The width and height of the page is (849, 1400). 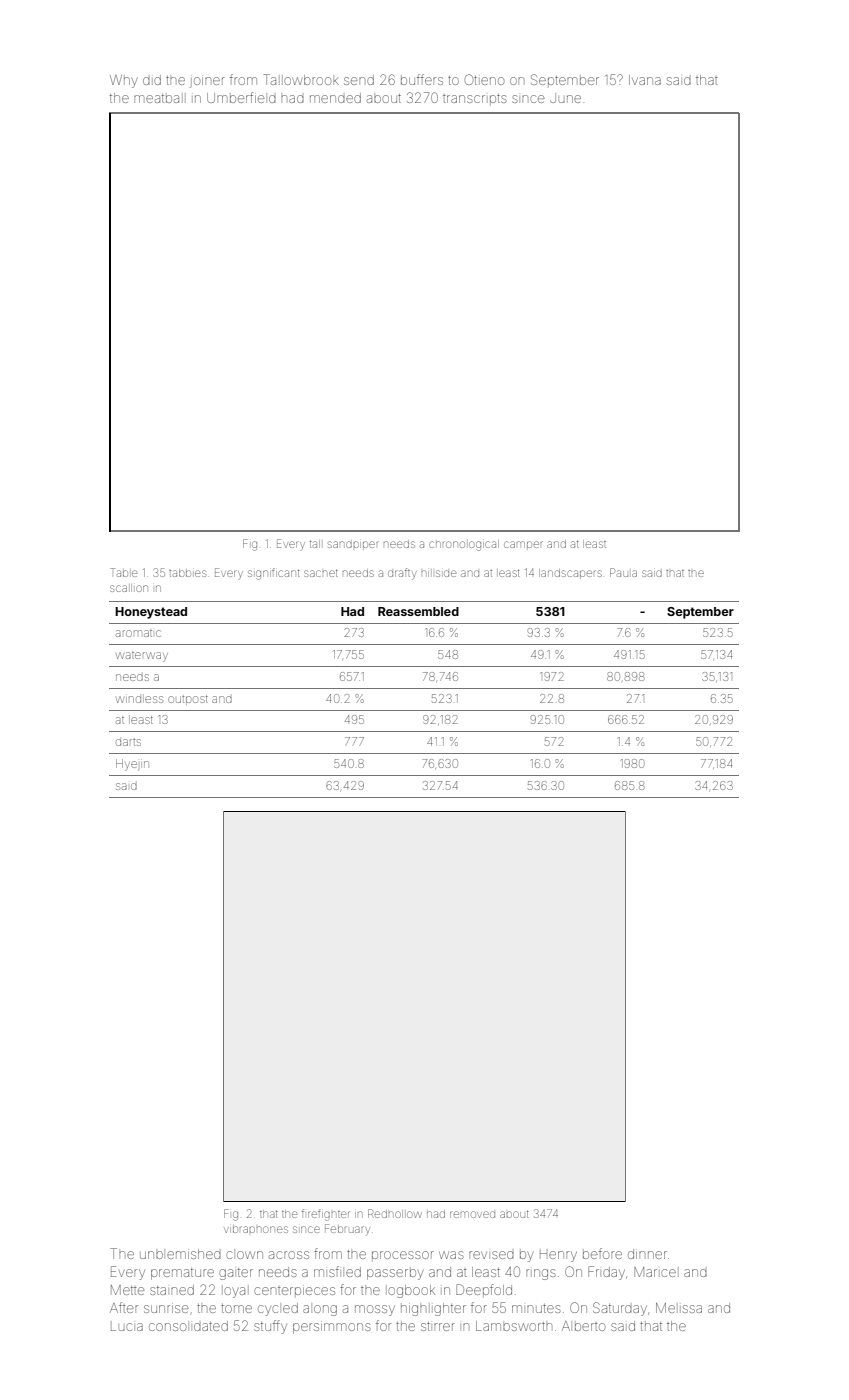 What do you see at coordinates (321, 573) in the page?
I see `sachet` at bounding box center [321, 573].
